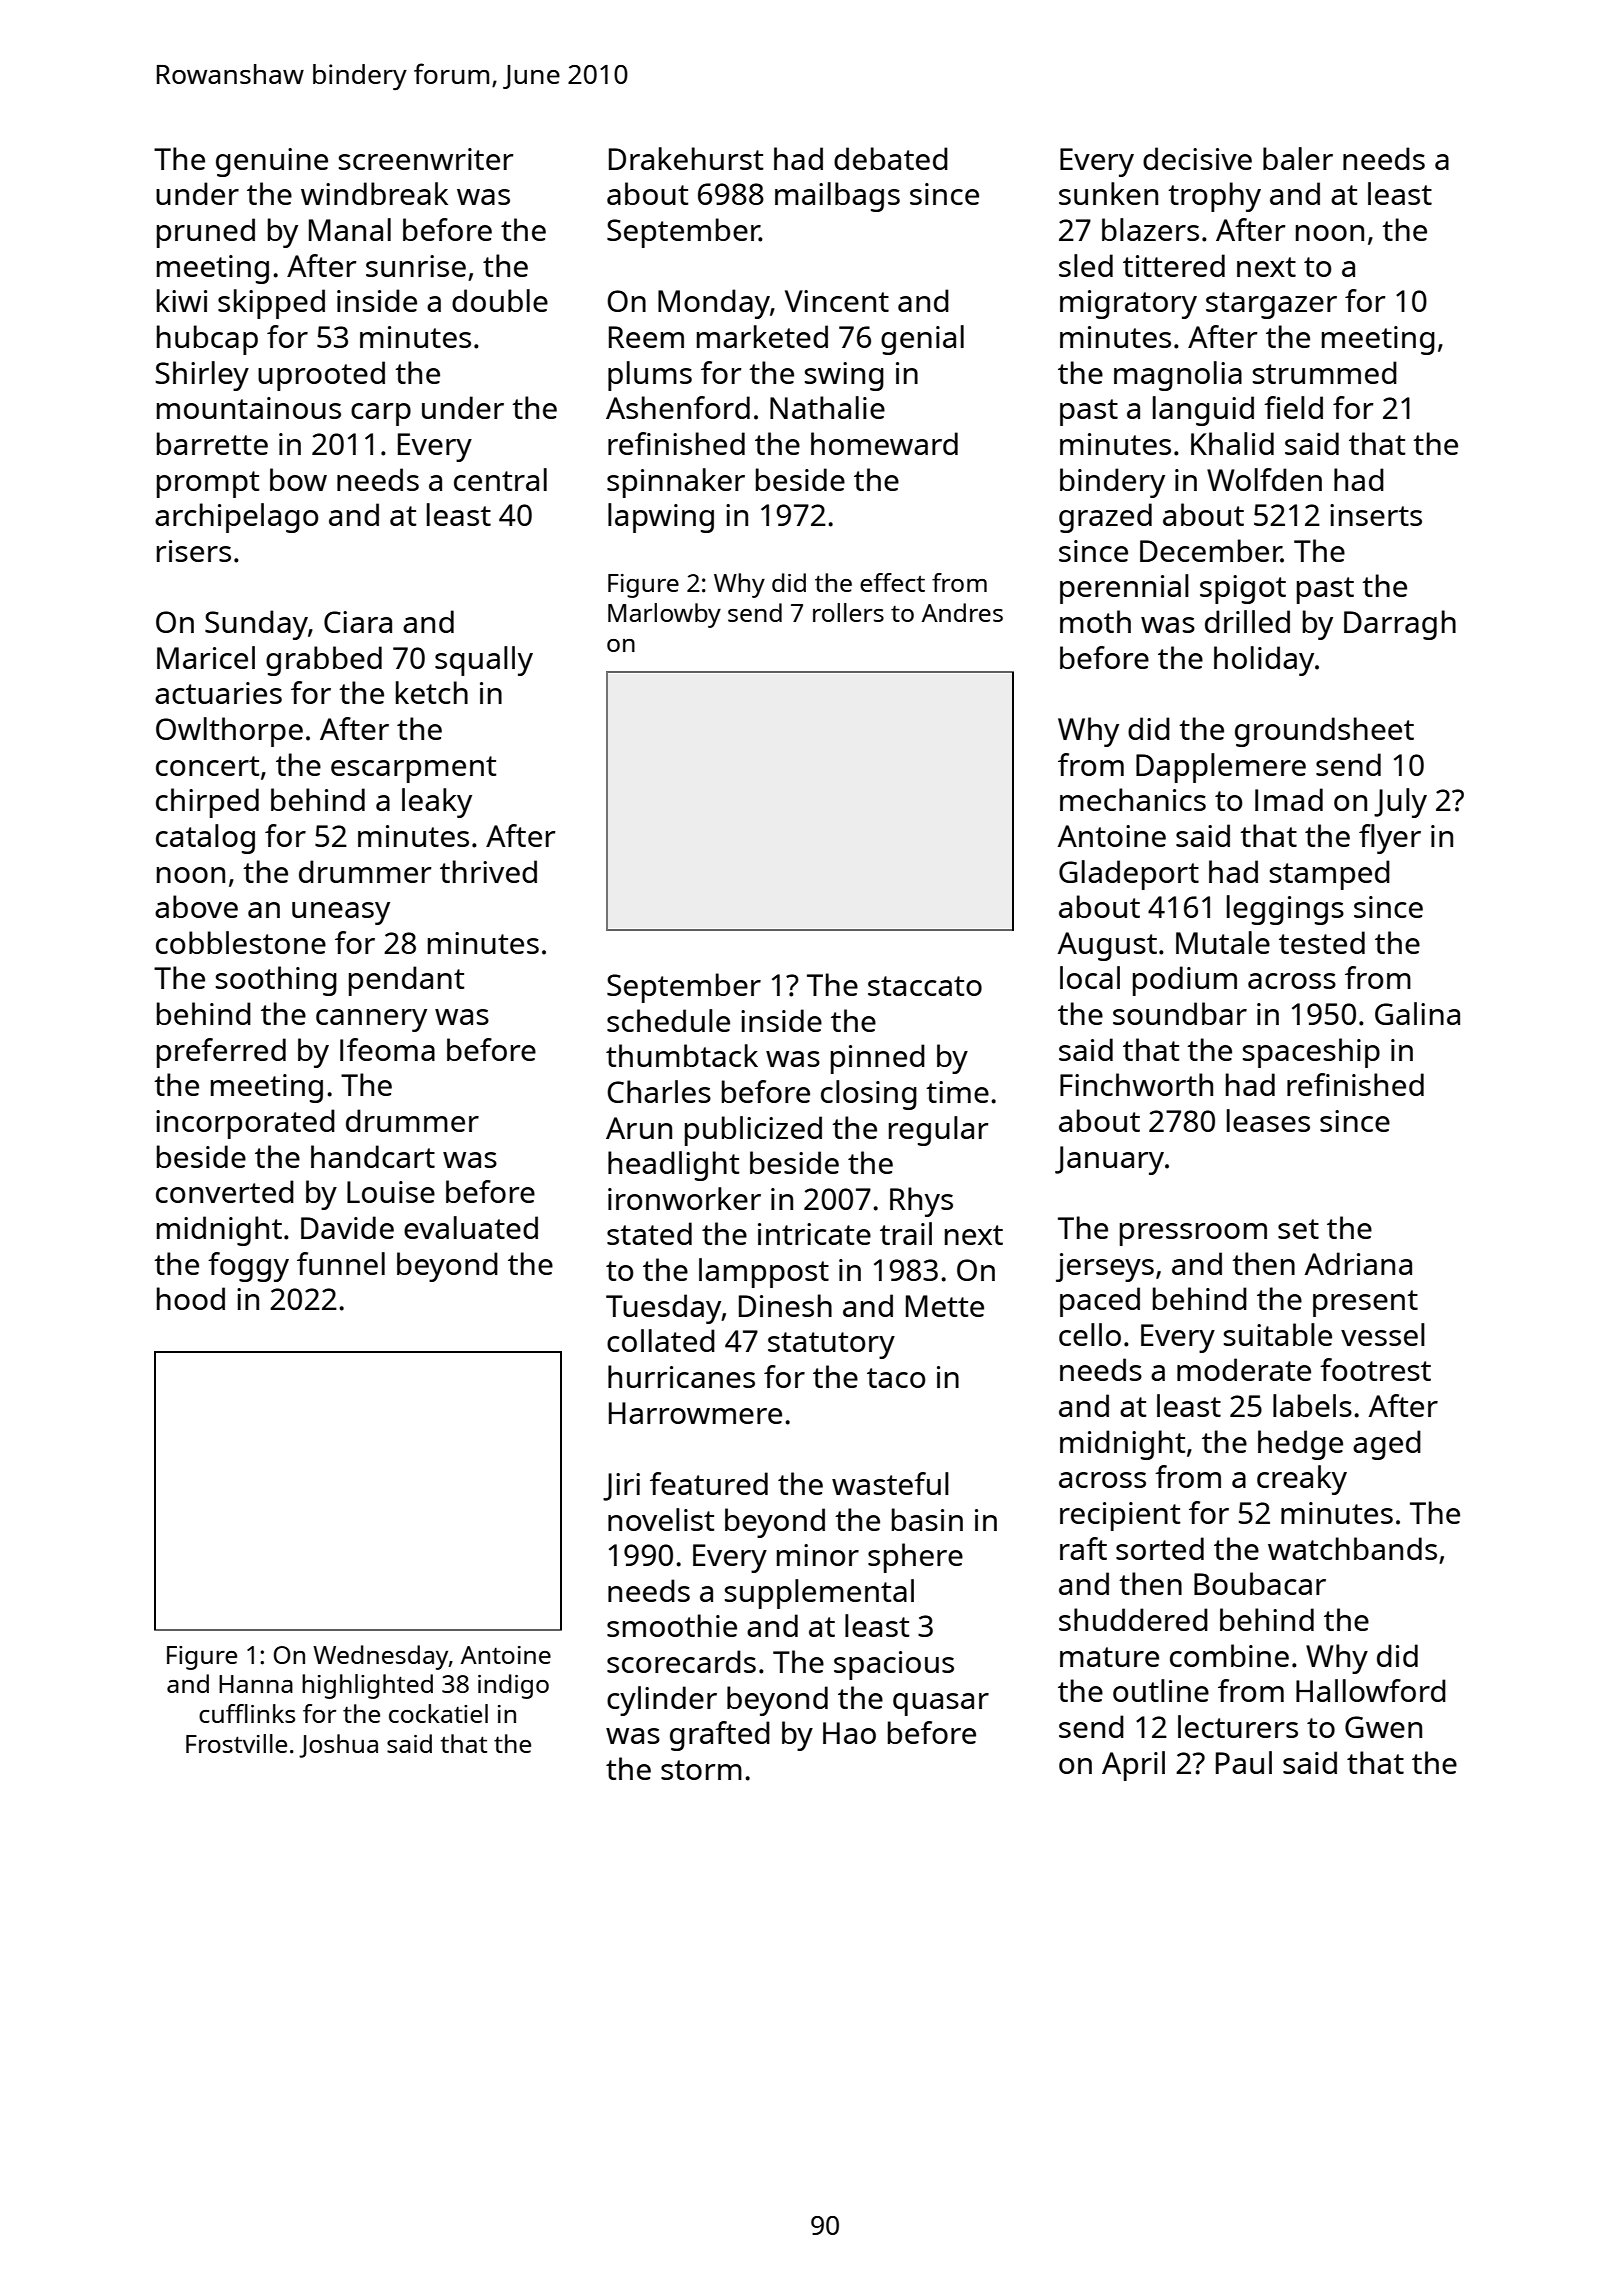  I want to click on Joshua, so click(338, 1746).
